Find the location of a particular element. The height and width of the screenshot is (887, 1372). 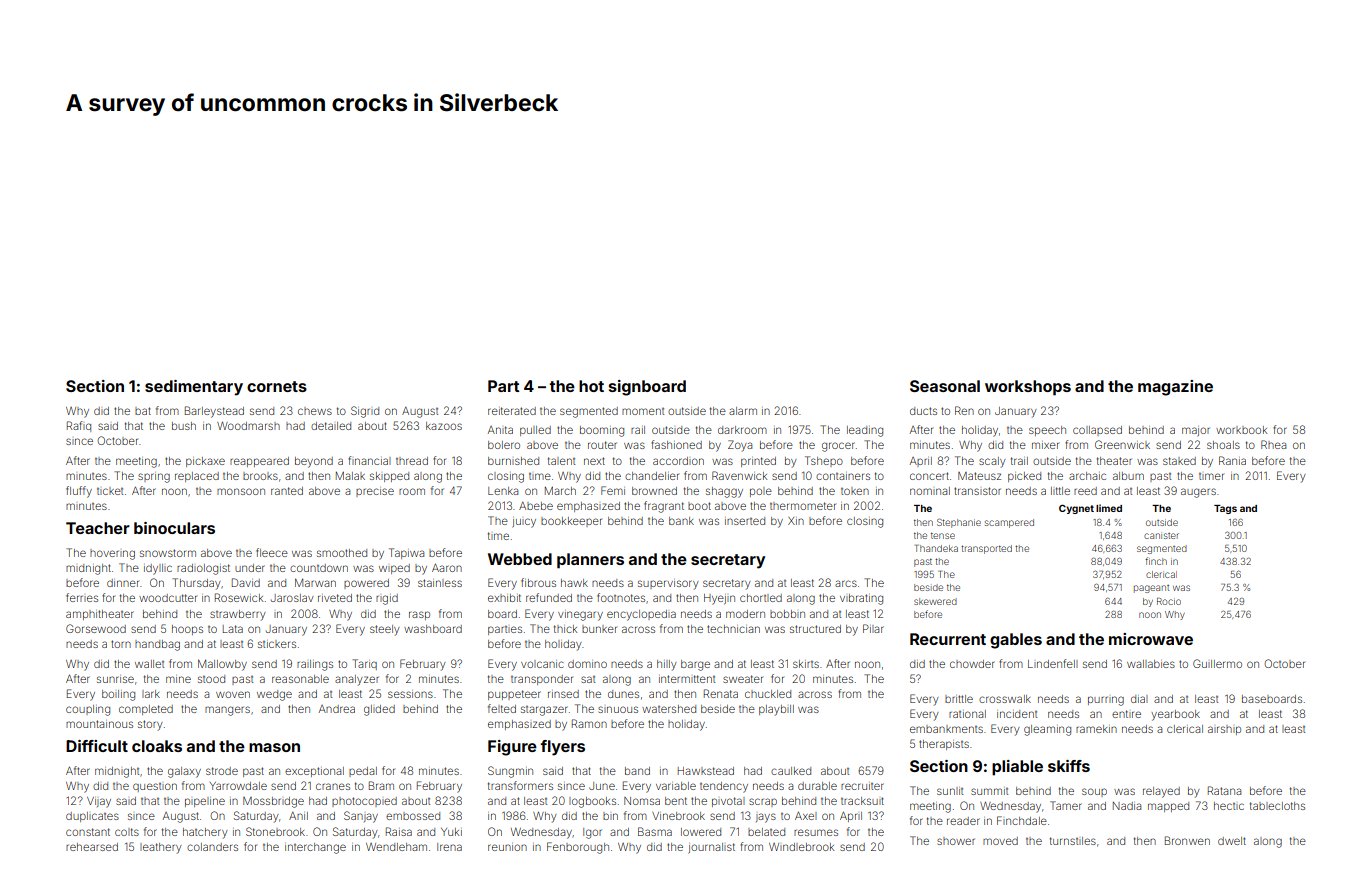

Fenborough is located at coordinates (578, 848).
